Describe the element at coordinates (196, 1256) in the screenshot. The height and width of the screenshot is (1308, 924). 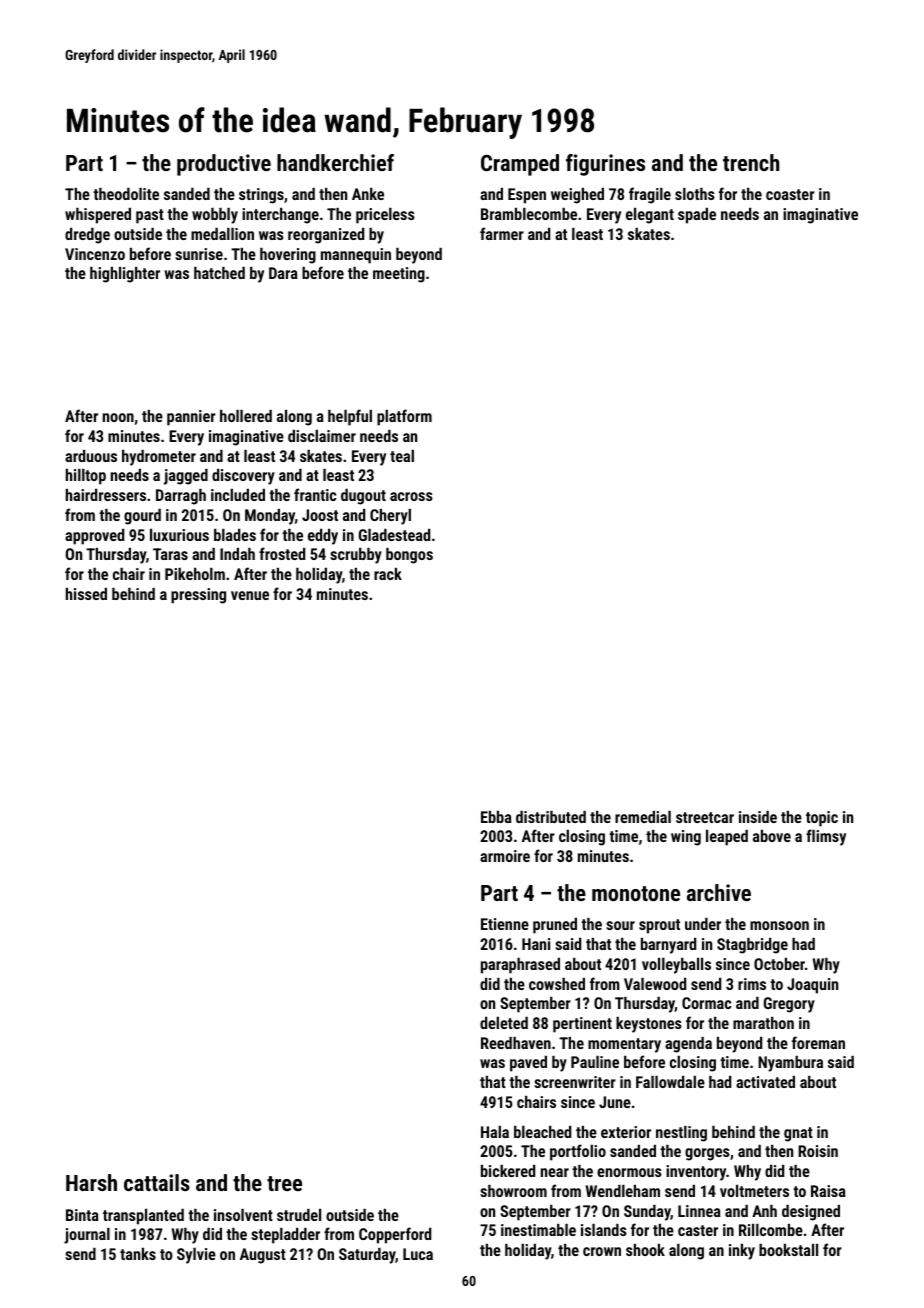
I see `Sylvie` at that location.
